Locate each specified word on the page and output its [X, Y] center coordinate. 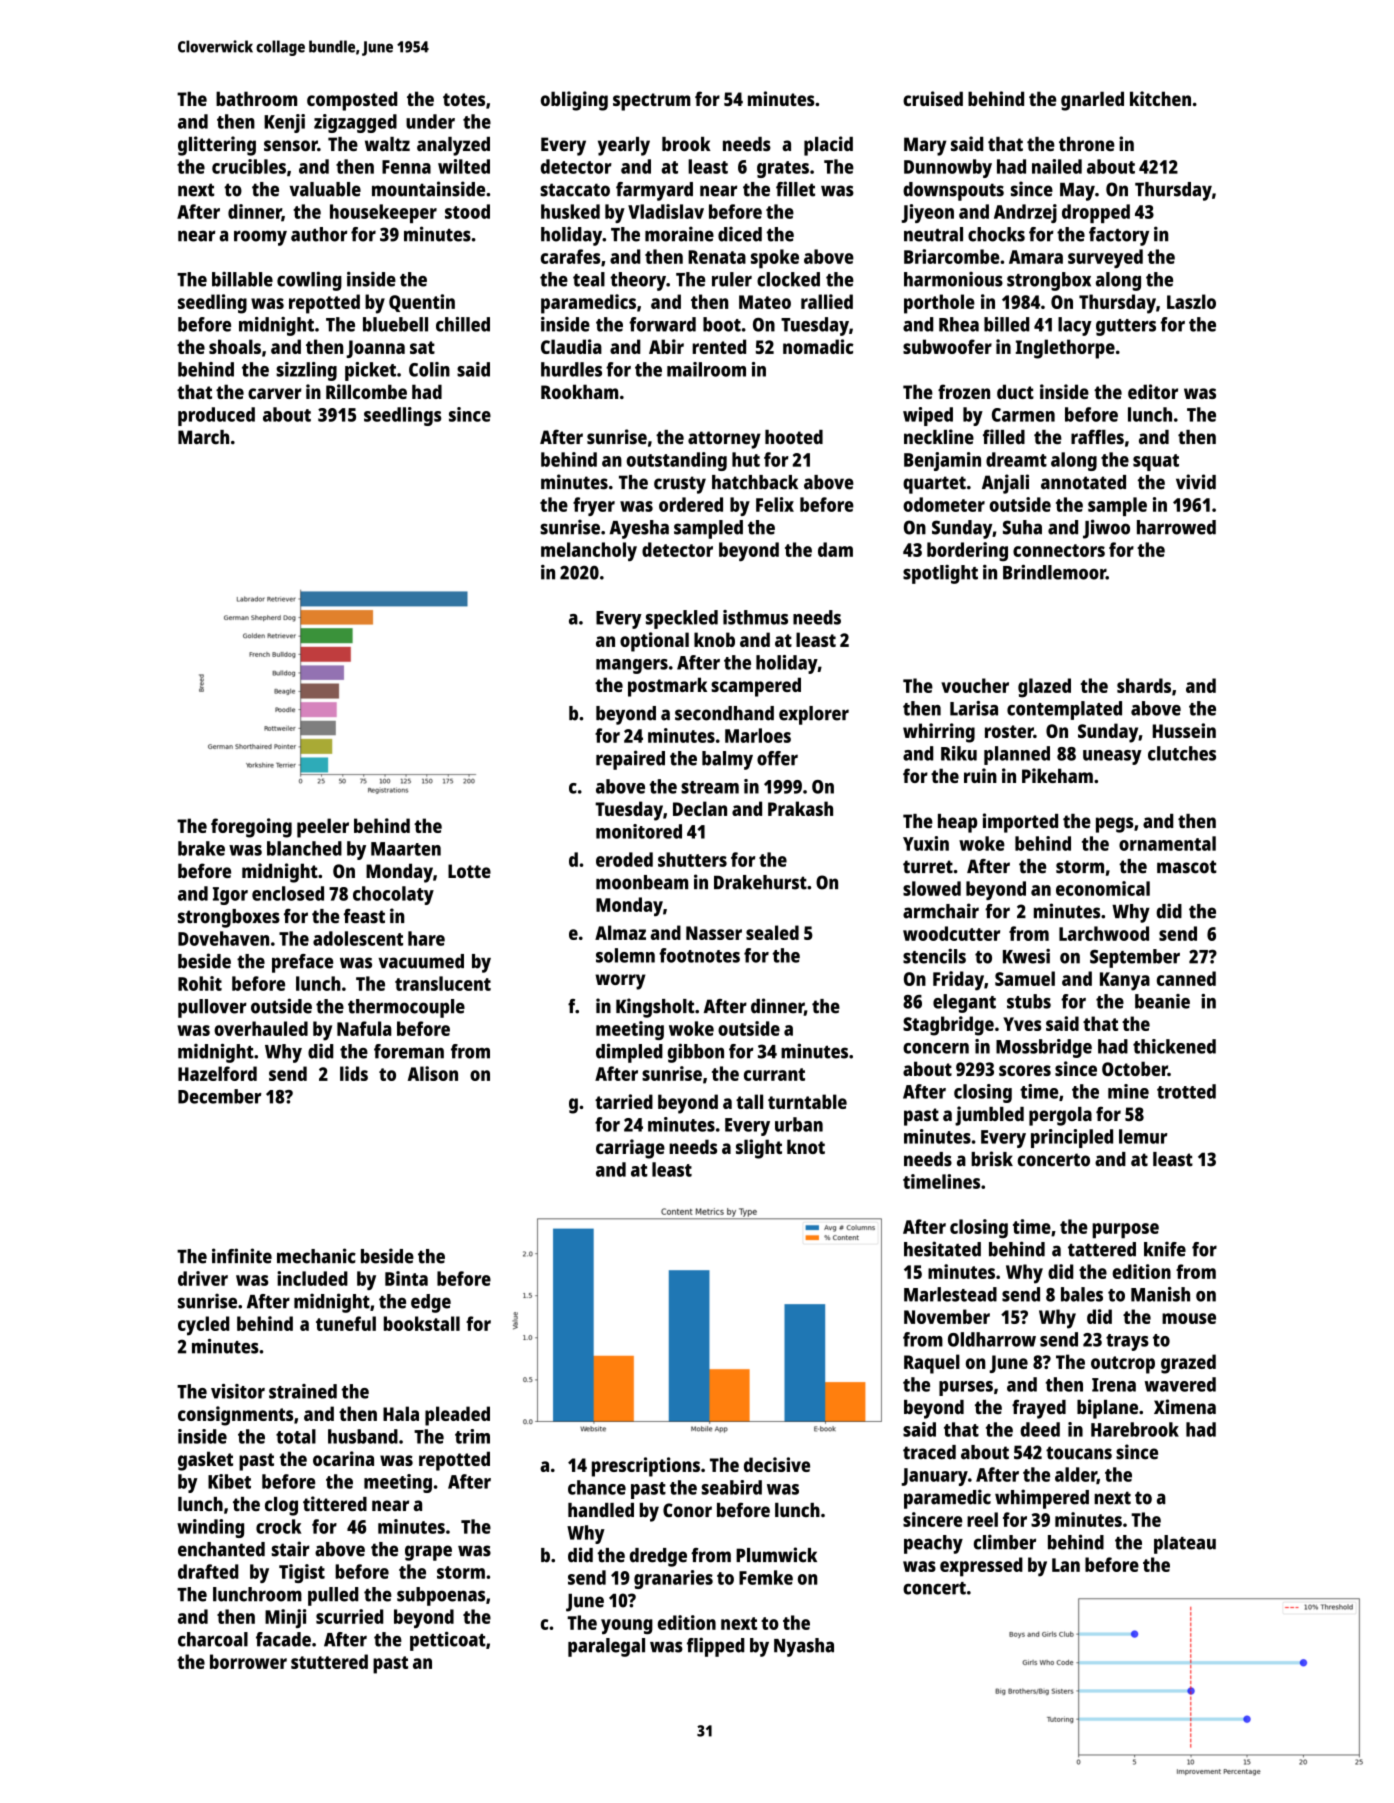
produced [216, 416]
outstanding [676, 461]
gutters [1126, 327]
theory [638, 281]
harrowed [1176, 527]
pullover [212, 1008]
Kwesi [1026, 956]
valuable [325, 189]
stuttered [329, 1661]
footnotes [699, 955]
